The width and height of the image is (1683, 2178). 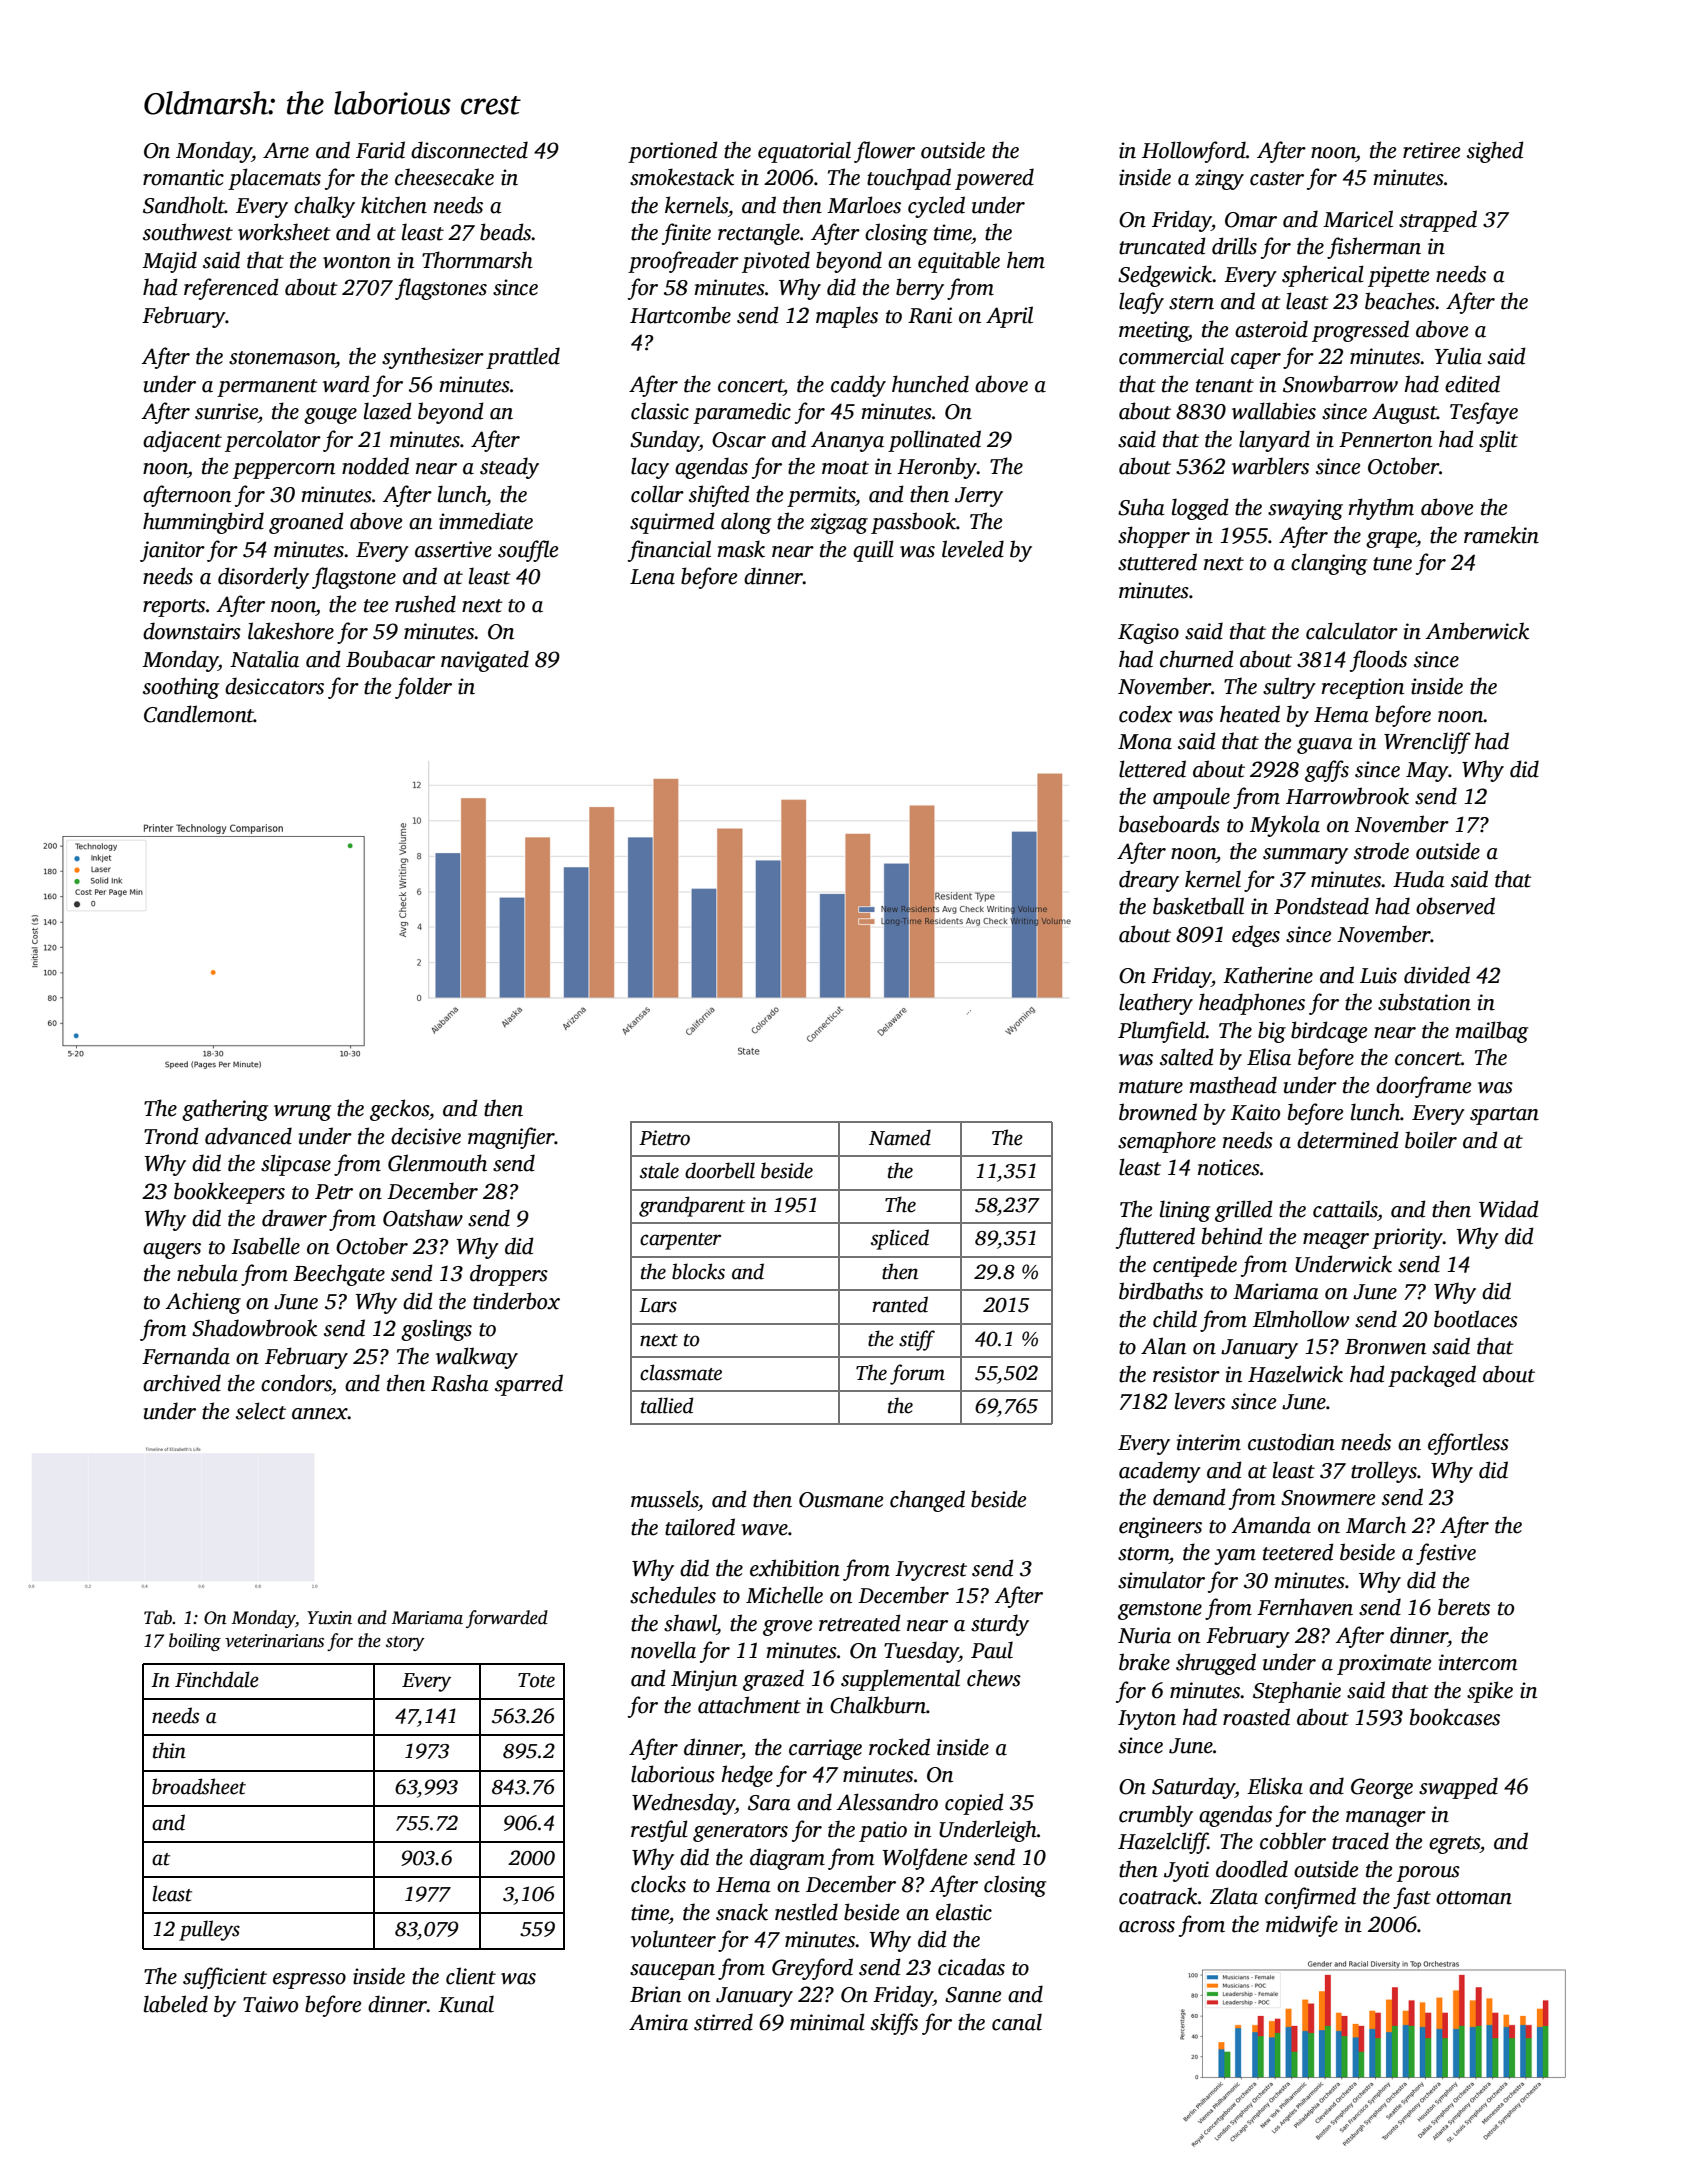 What do you see at coordinates (329, 1618) in the image?
I see `Yuxin` at bounding box center [329, 1618].
